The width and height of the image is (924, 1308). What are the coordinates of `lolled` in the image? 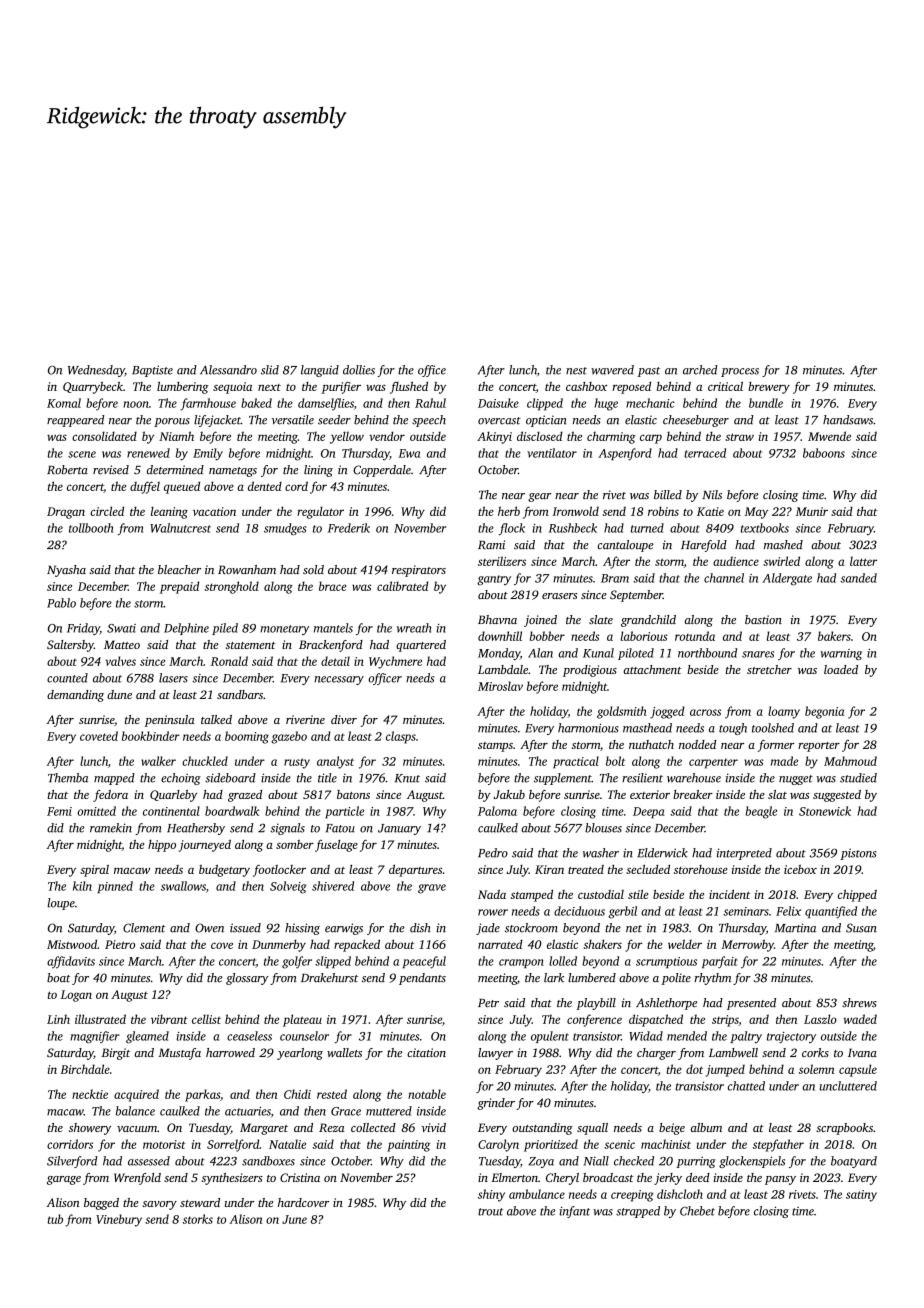 It's located at (563, 961).
